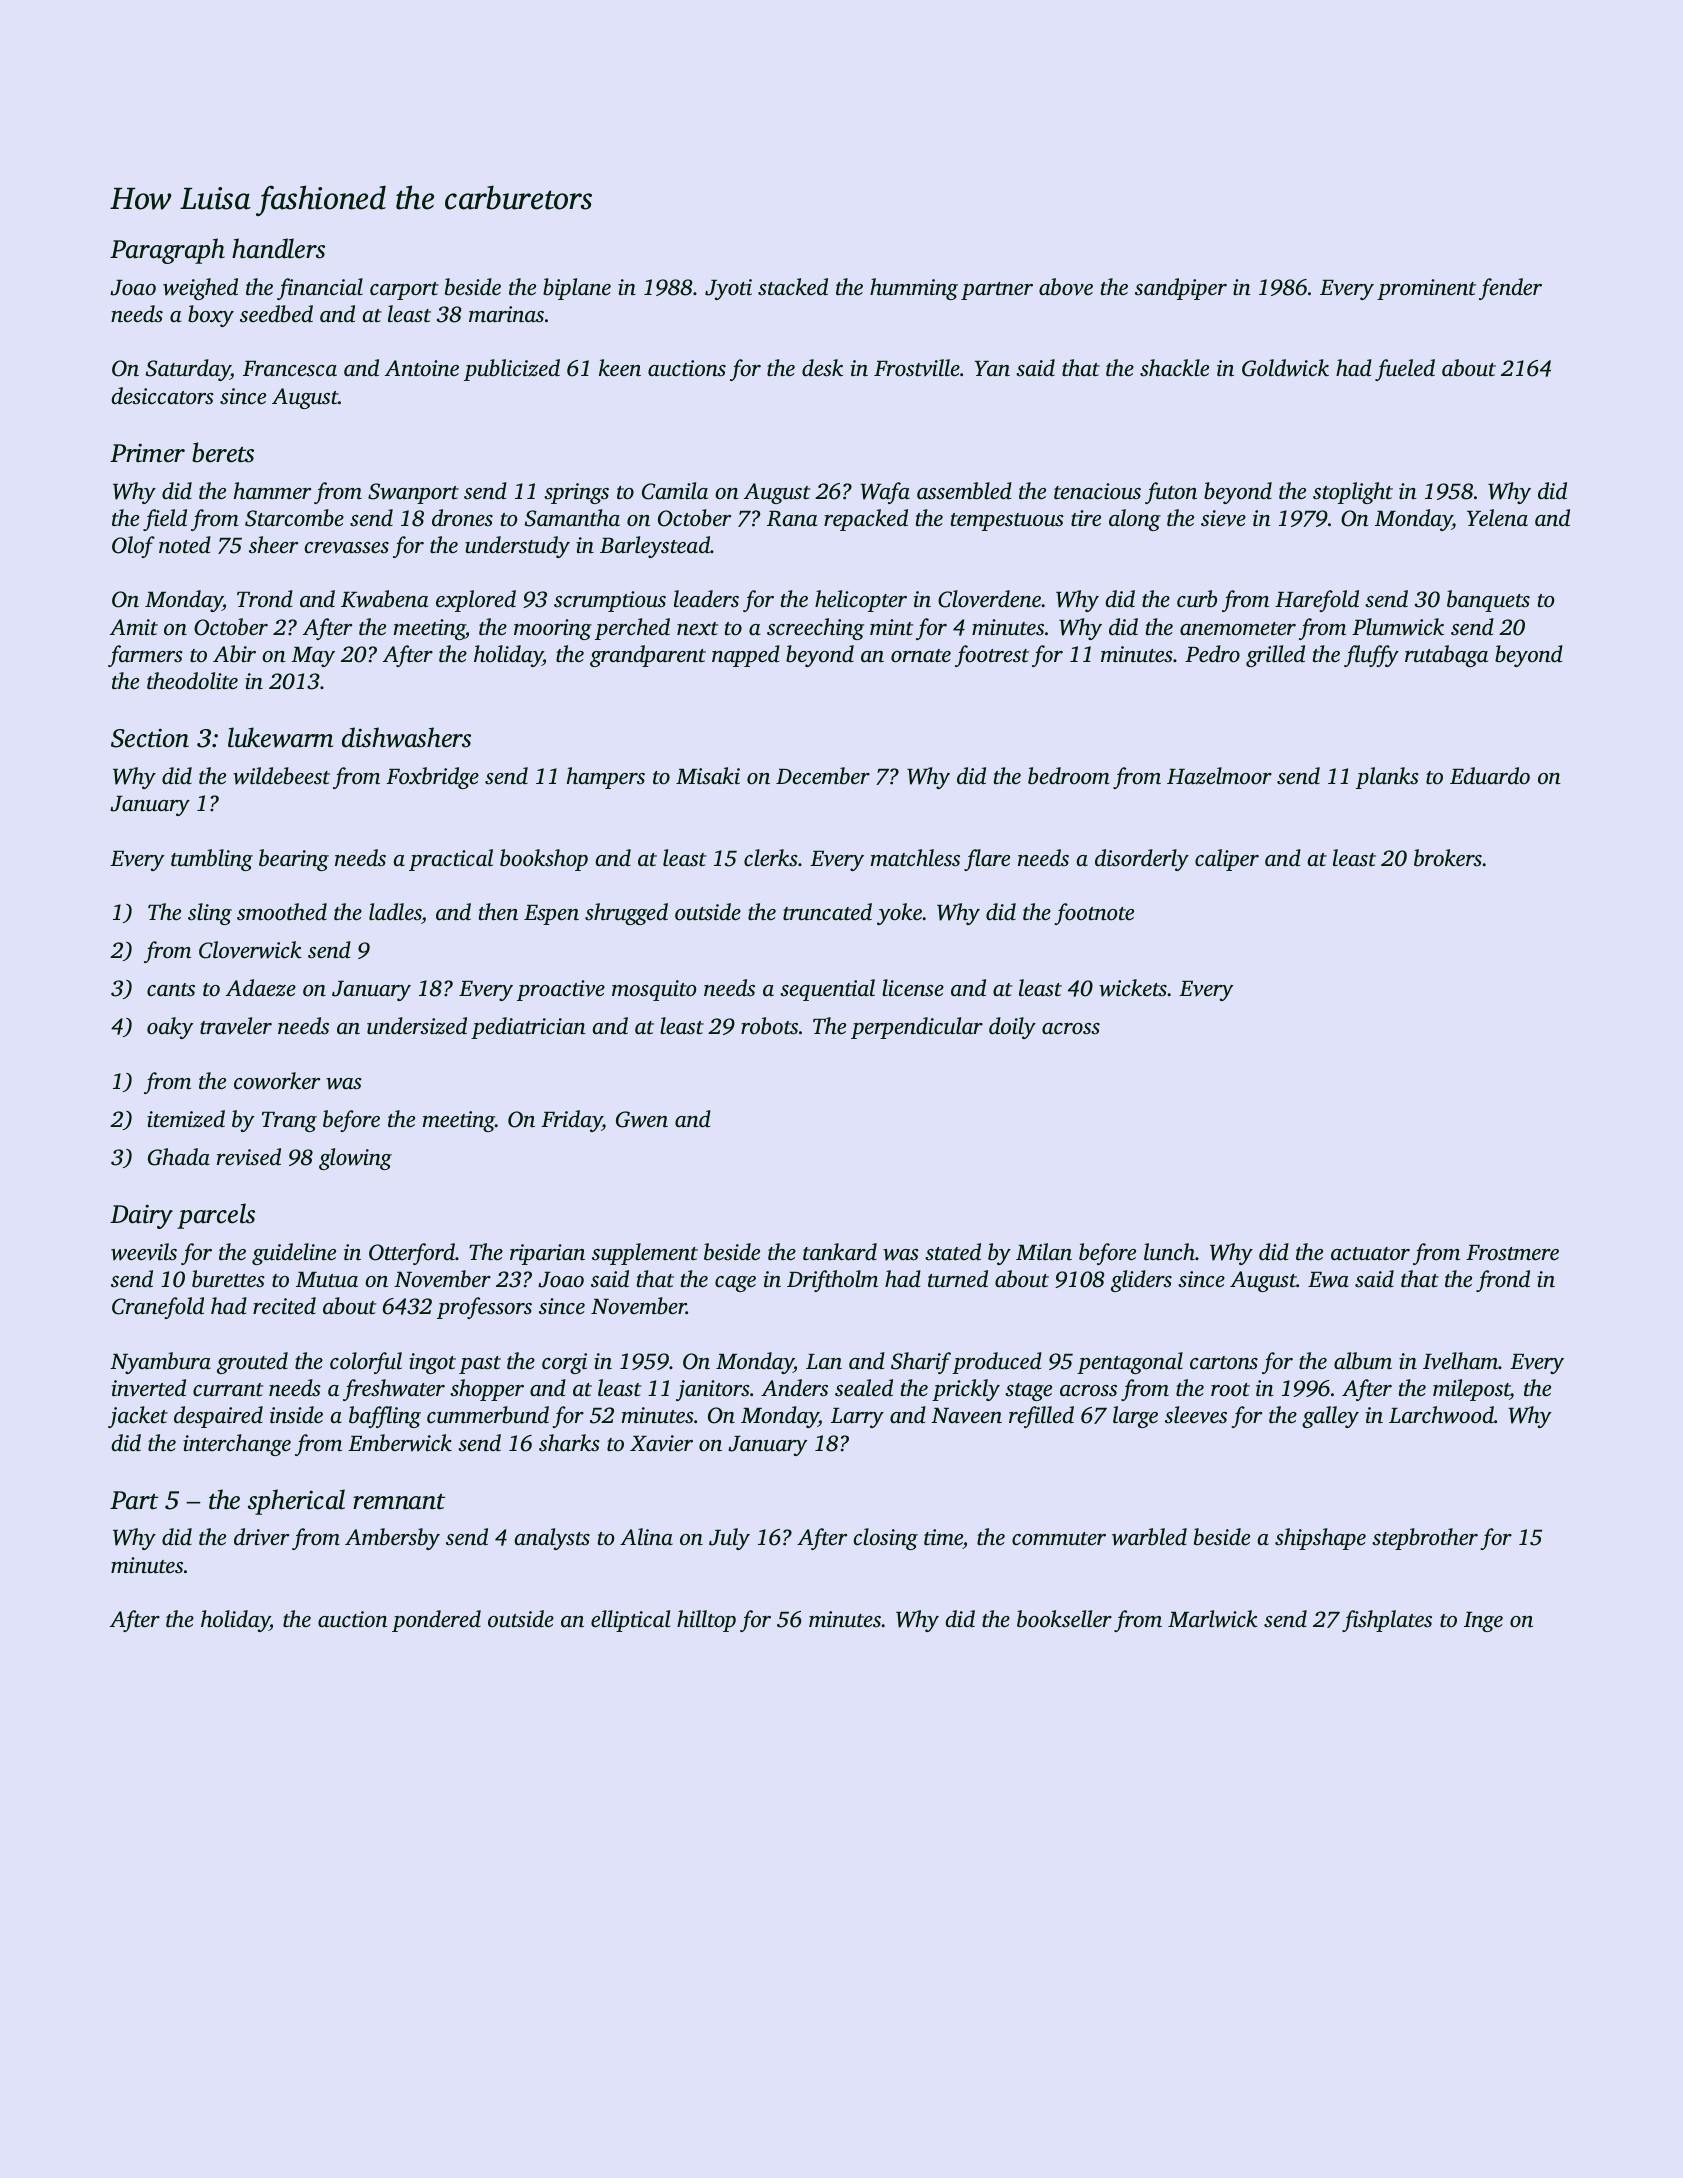 The image size is (1683, 2178). Describe the element at coordinates (517, 547) in the screenshot. I see `understudy` at that location.
